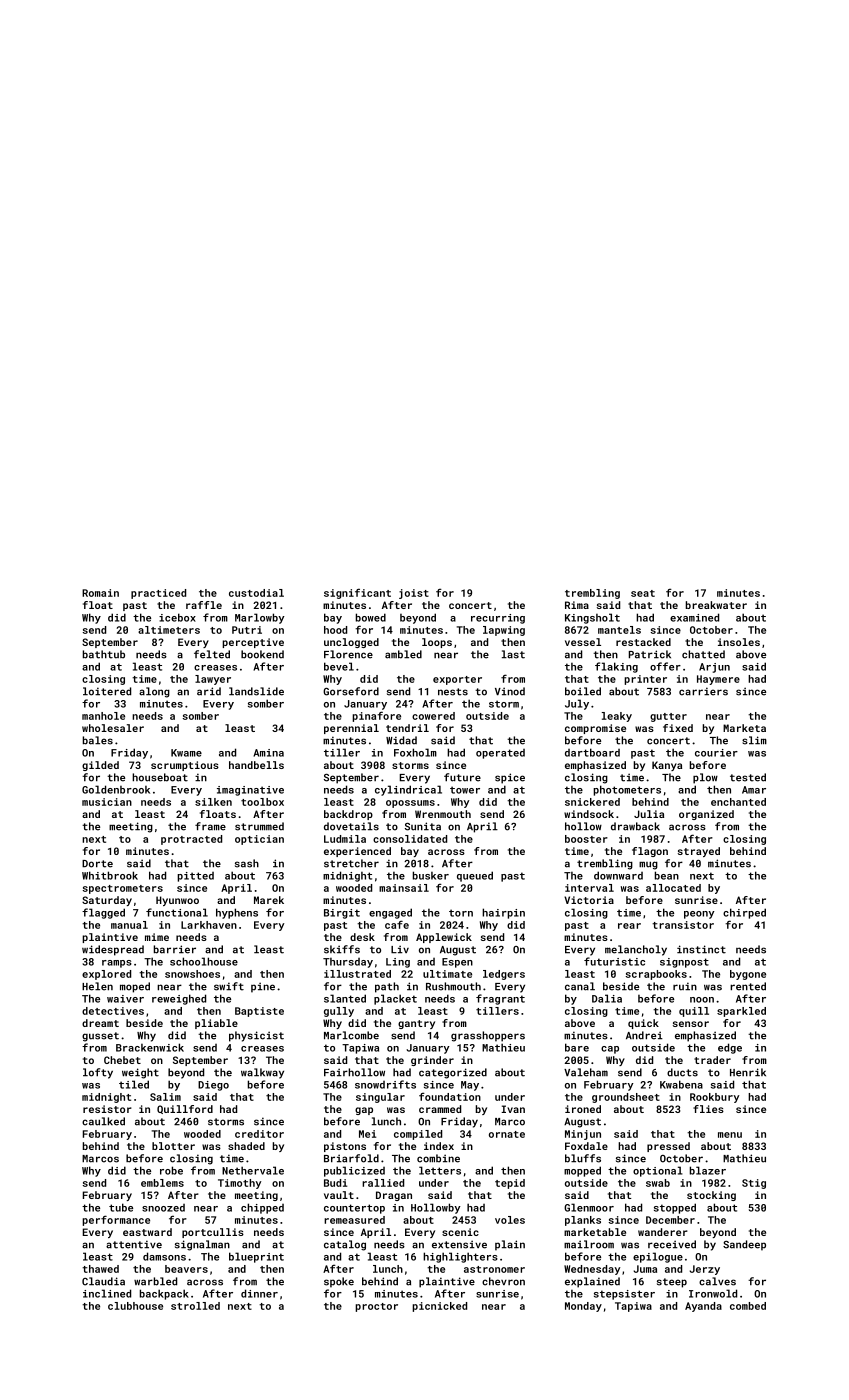 Image resolution: width=849 pixels, height=1400 pixels. I want to click on hairpin, so click(503, 913).
